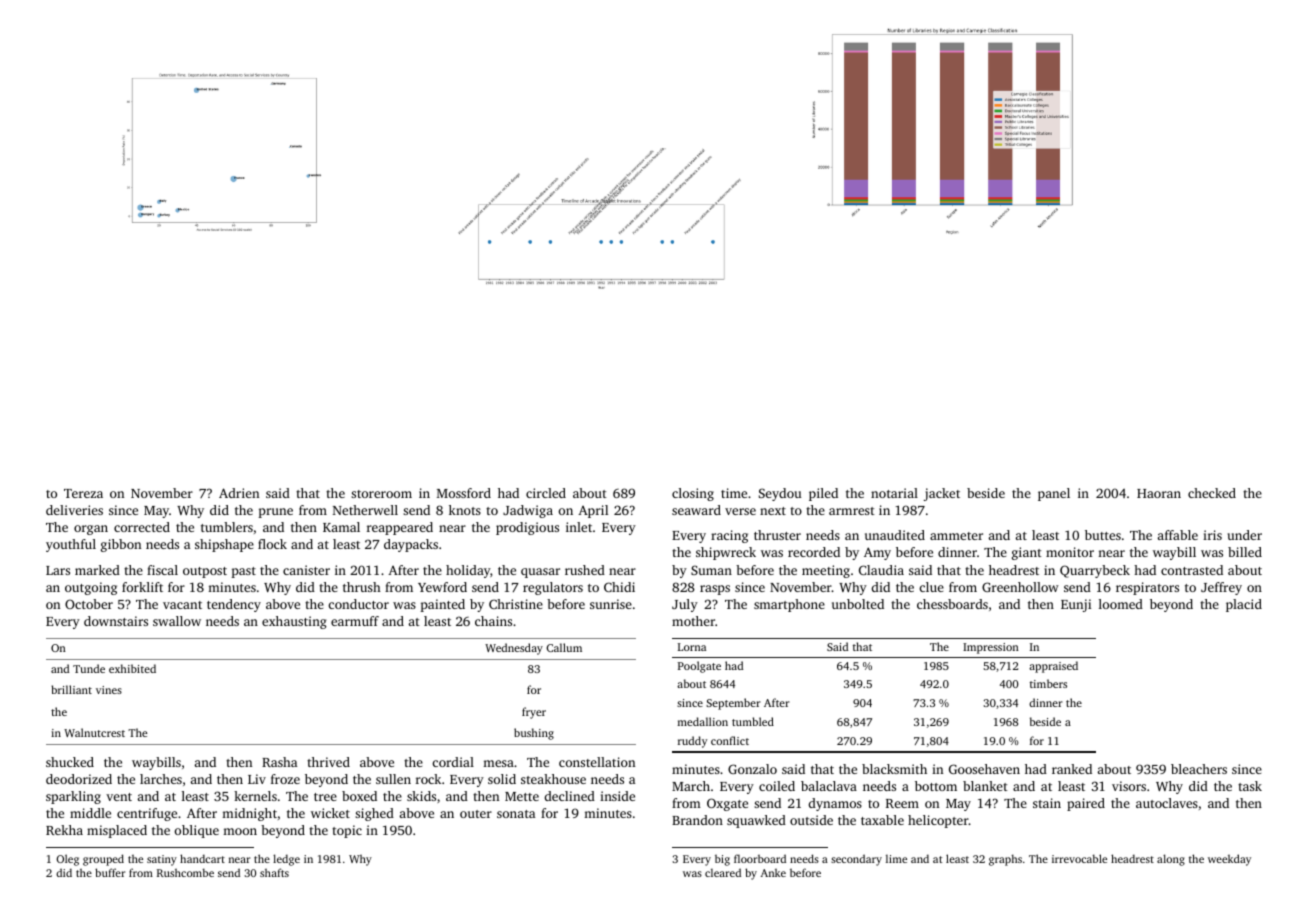 The width and height of the screenshot is (1308, 924). Describe the element at coordinates (991, 648) in the screenshot. I see `Impression` at that location.
